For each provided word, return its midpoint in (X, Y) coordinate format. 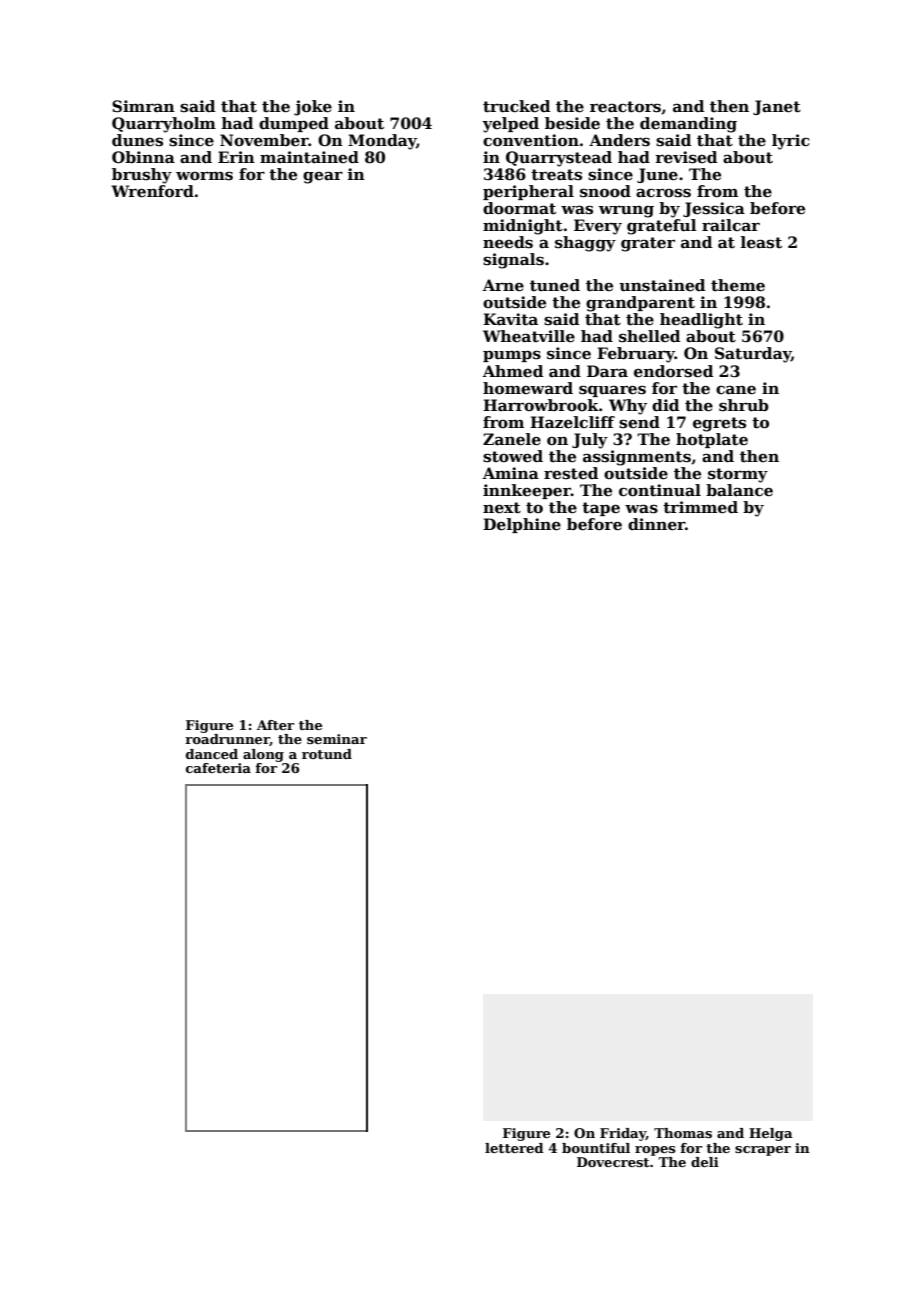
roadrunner (227, 740)
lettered (514, 1148)
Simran (143, 106)
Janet (777, 107)
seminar (337, 739)
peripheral (528, 192)
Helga (771, 1134)
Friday (623, 1134)
